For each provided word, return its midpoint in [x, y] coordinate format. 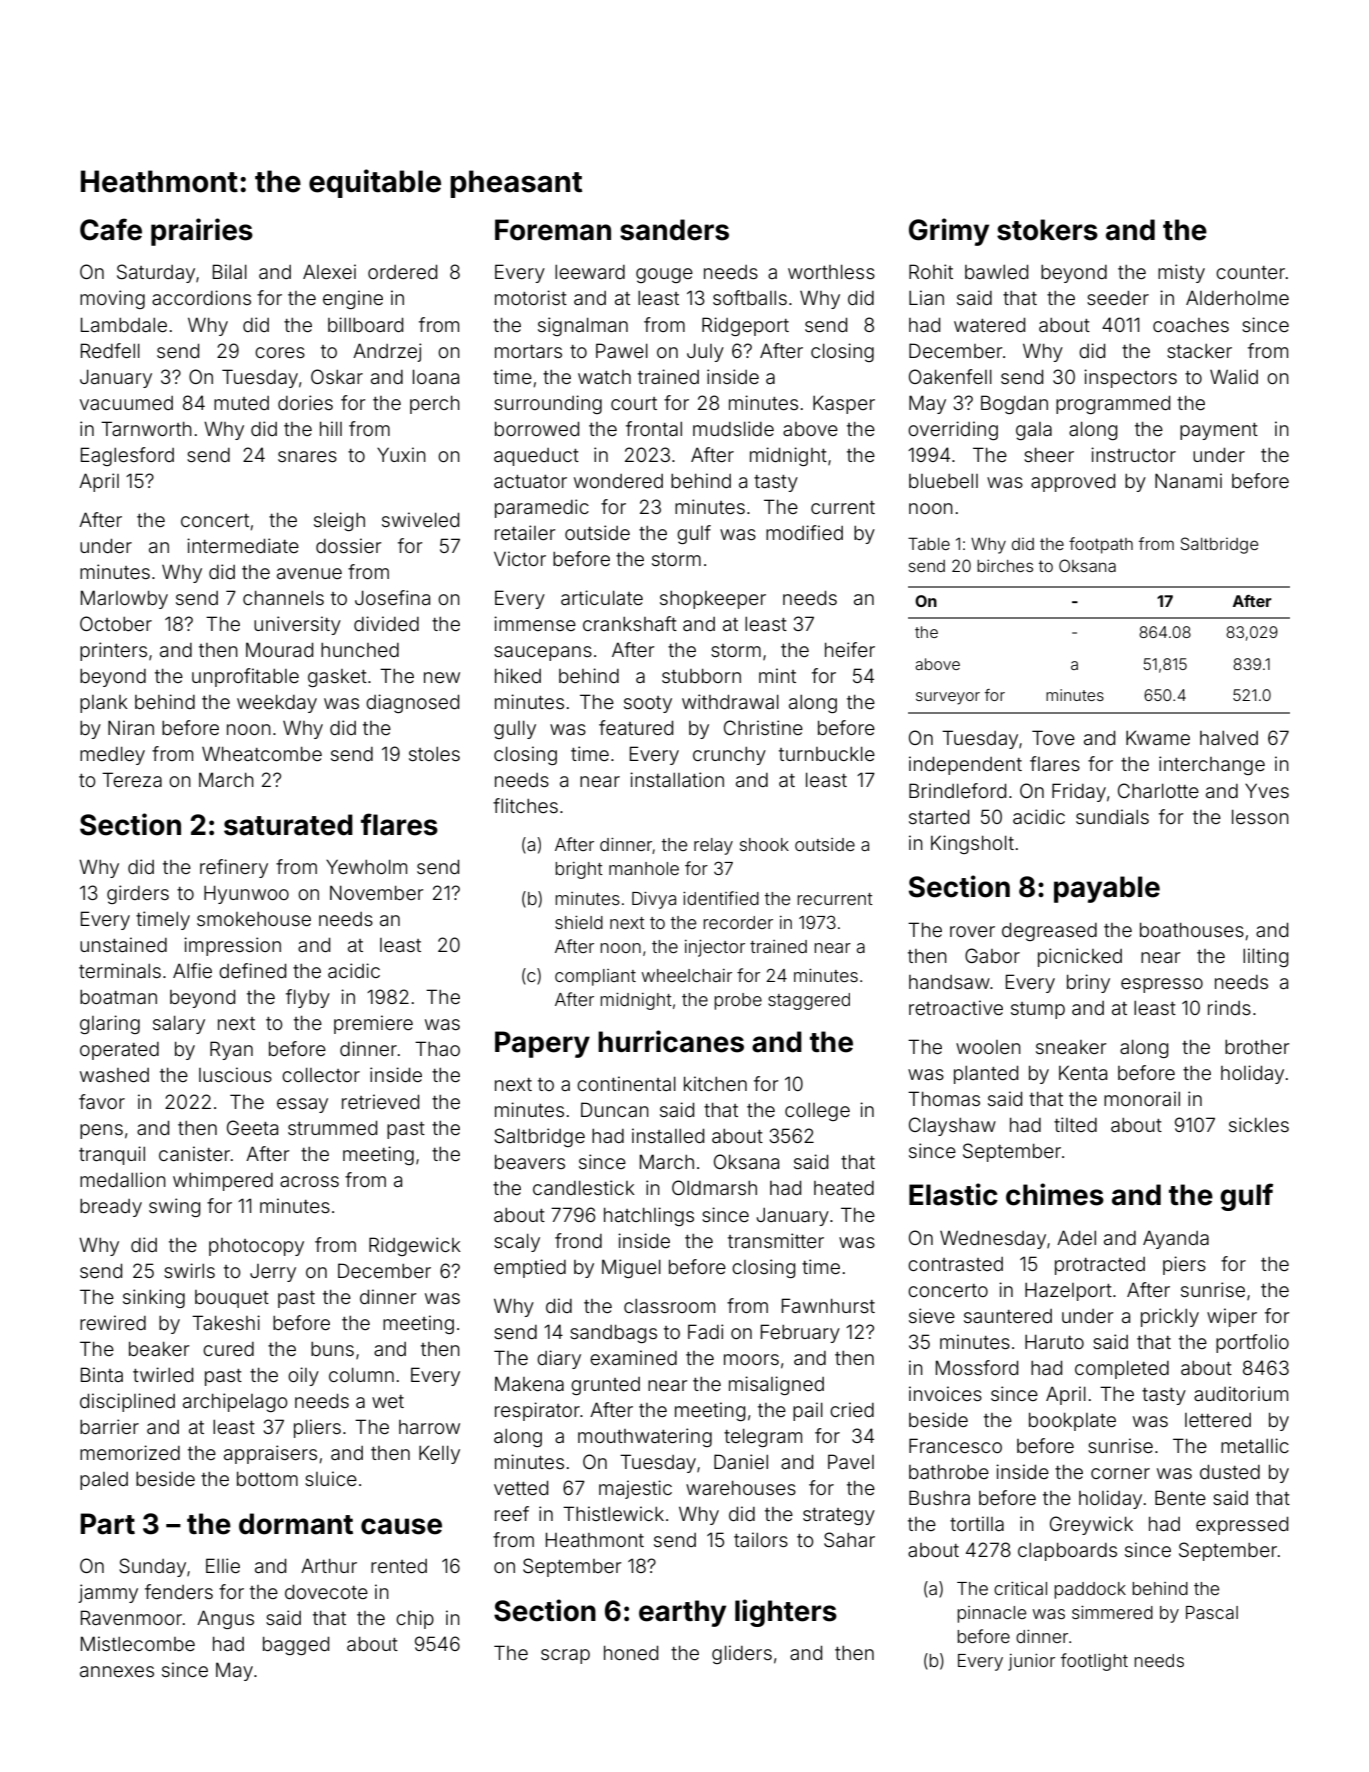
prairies [202, 232]
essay [302, 1105]
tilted [1075, 1124]
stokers [1047, 230]
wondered [618, 481]
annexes [117, 1671]
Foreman [553, 230]
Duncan [615, 1109]
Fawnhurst [828, 1305]
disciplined [127, 1402]
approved [1073, 483]
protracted [1100, 1266]
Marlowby [124, 599]
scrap [565, 1656]
